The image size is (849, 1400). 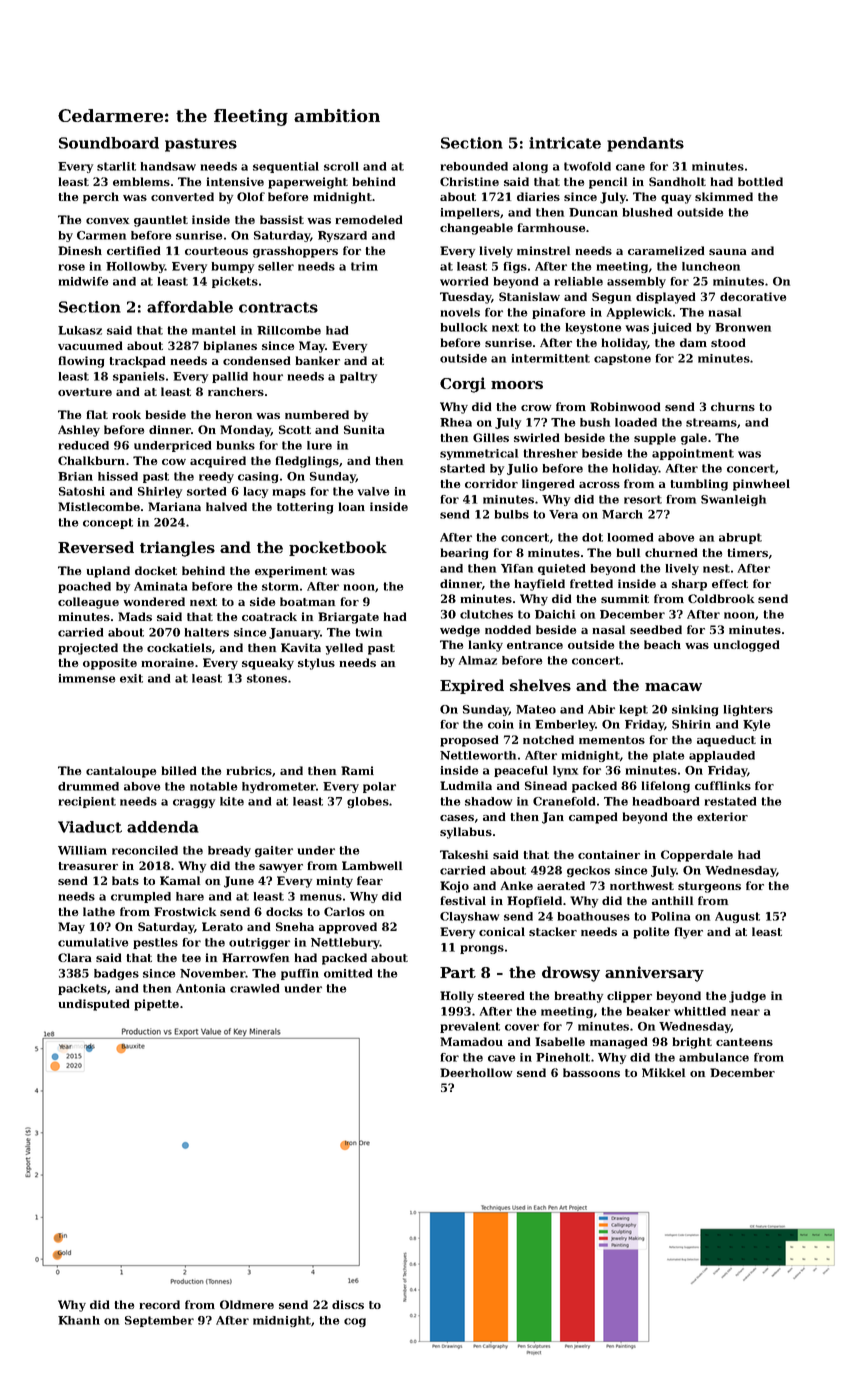 I want to click on pocketbook, so click(x=338, y=548).
